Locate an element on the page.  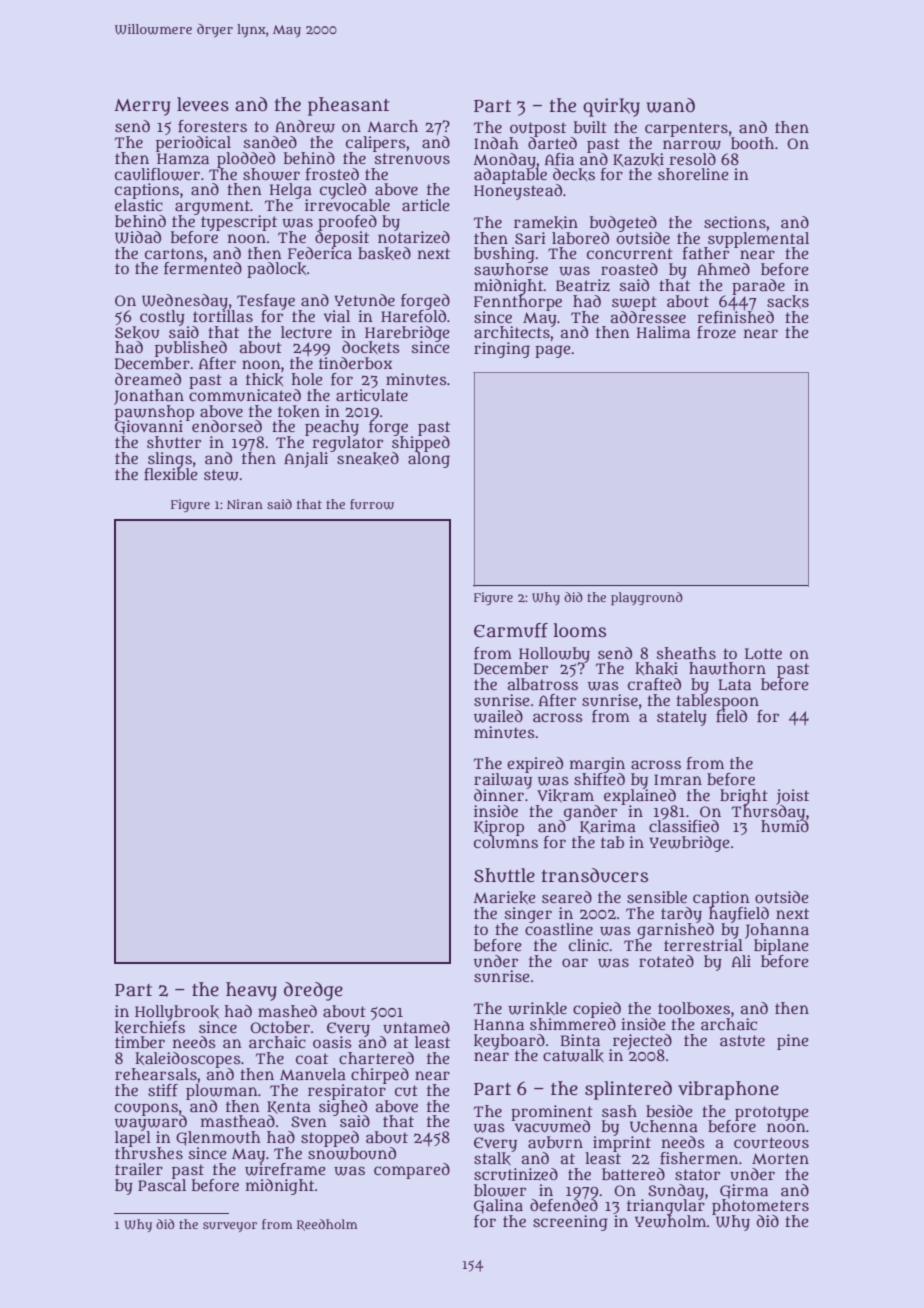
wand is located at coordinates (671, 105).
